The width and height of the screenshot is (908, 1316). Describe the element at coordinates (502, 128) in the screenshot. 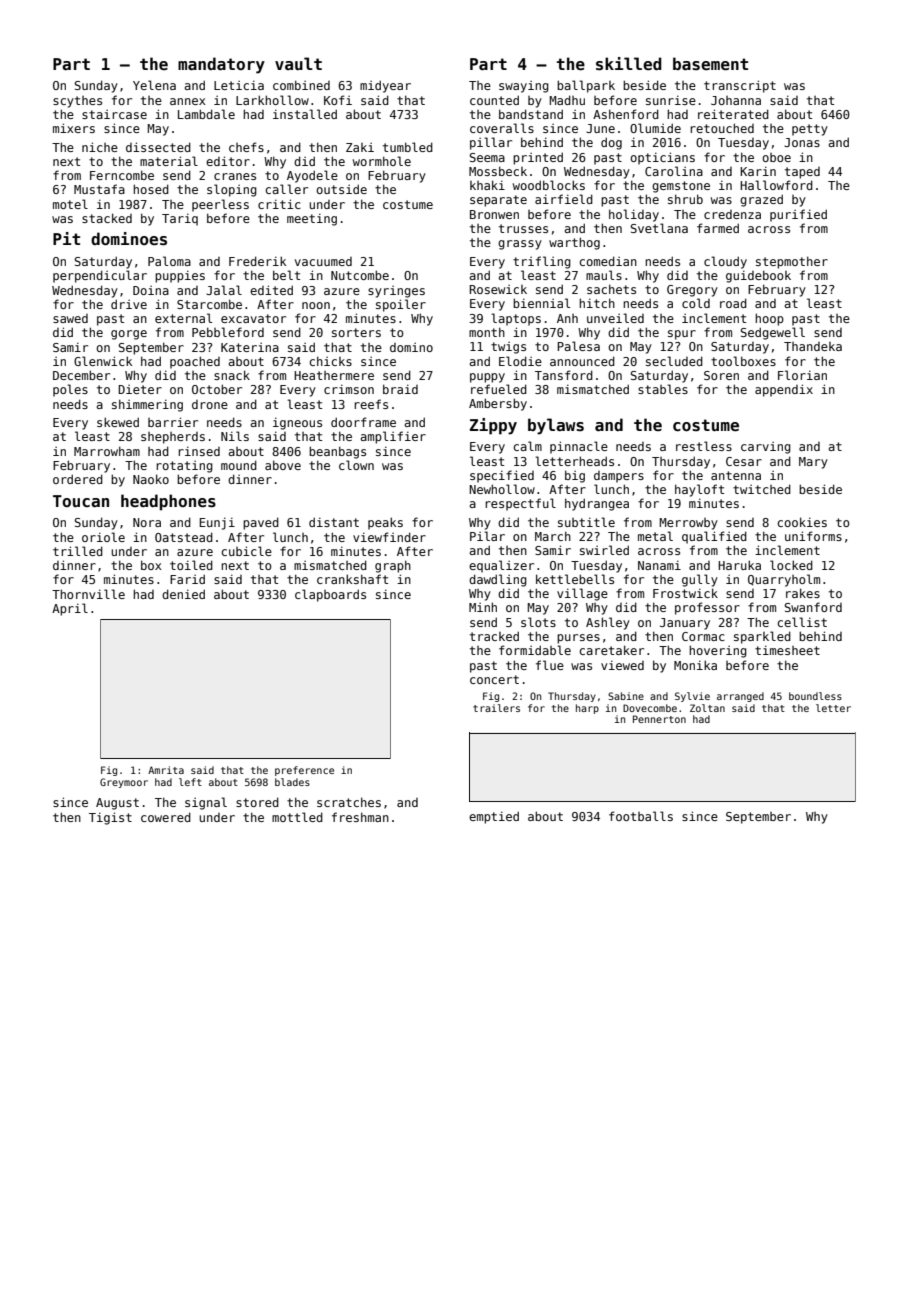

I see `coveralls` at that location.
